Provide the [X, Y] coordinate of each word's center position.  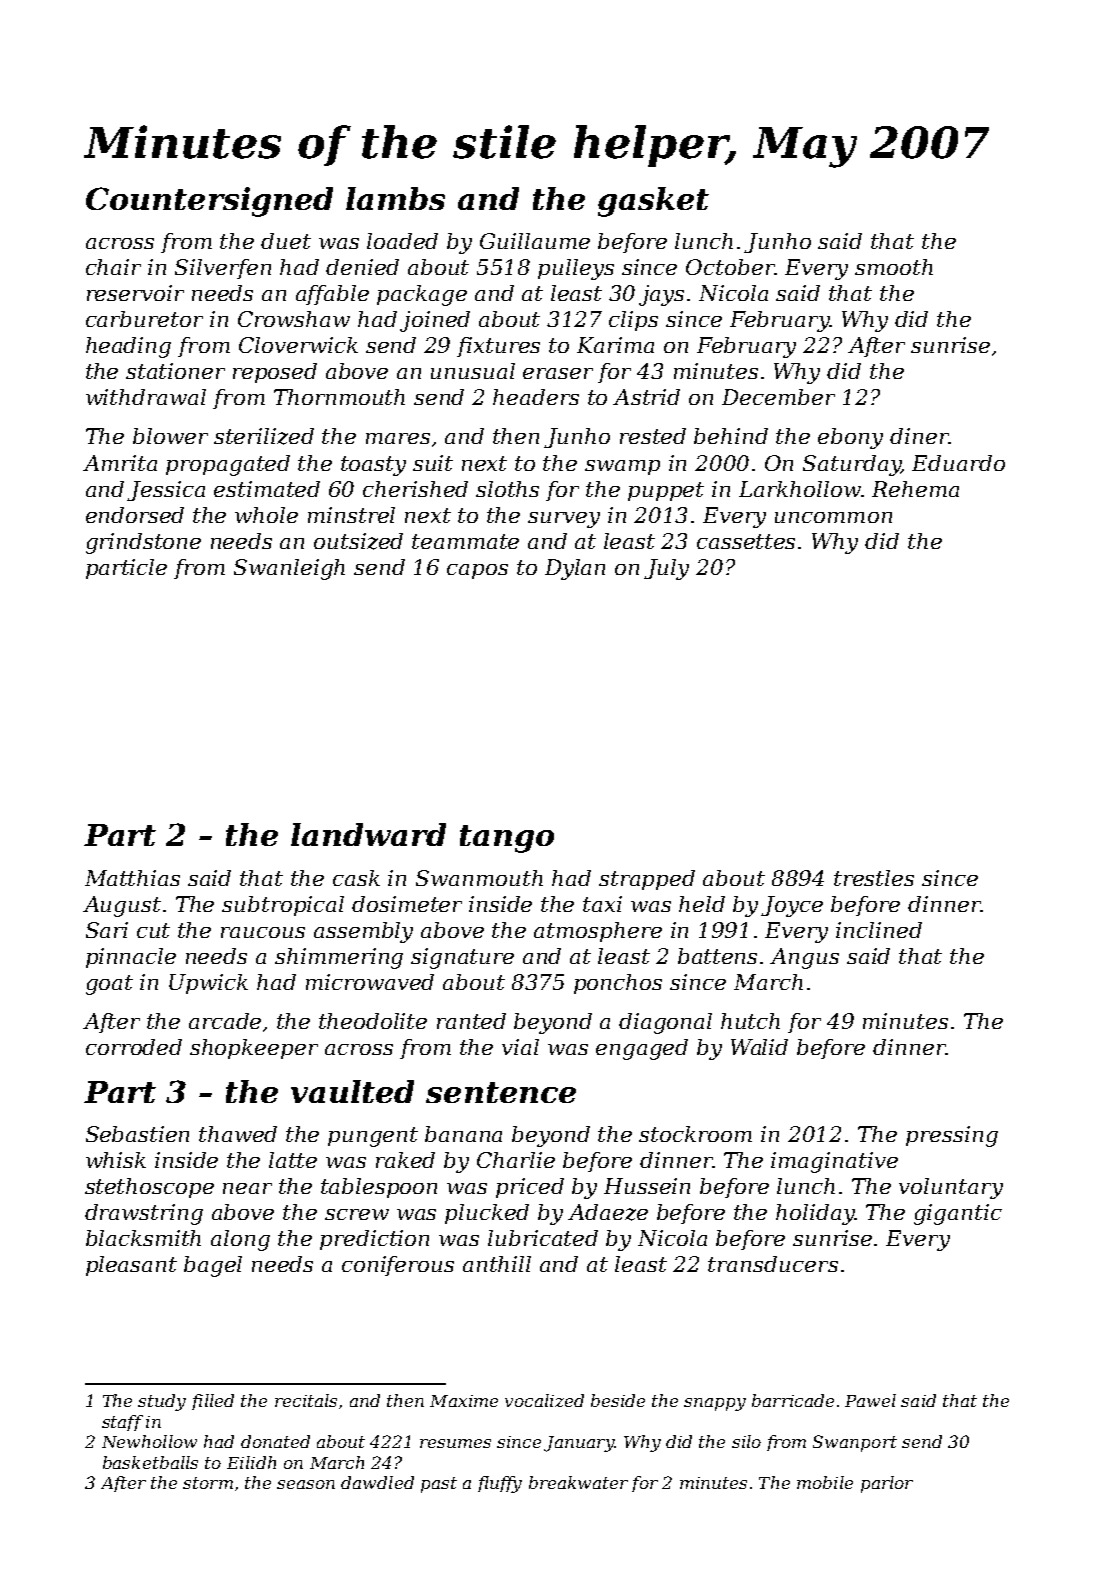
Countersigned [209, 202]
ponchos [618, 984]
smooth [894, 267]
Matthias [132, 878]
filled [213, 1402]
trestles [874, 878]
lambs [395, 198]
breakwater [578, 1482]
